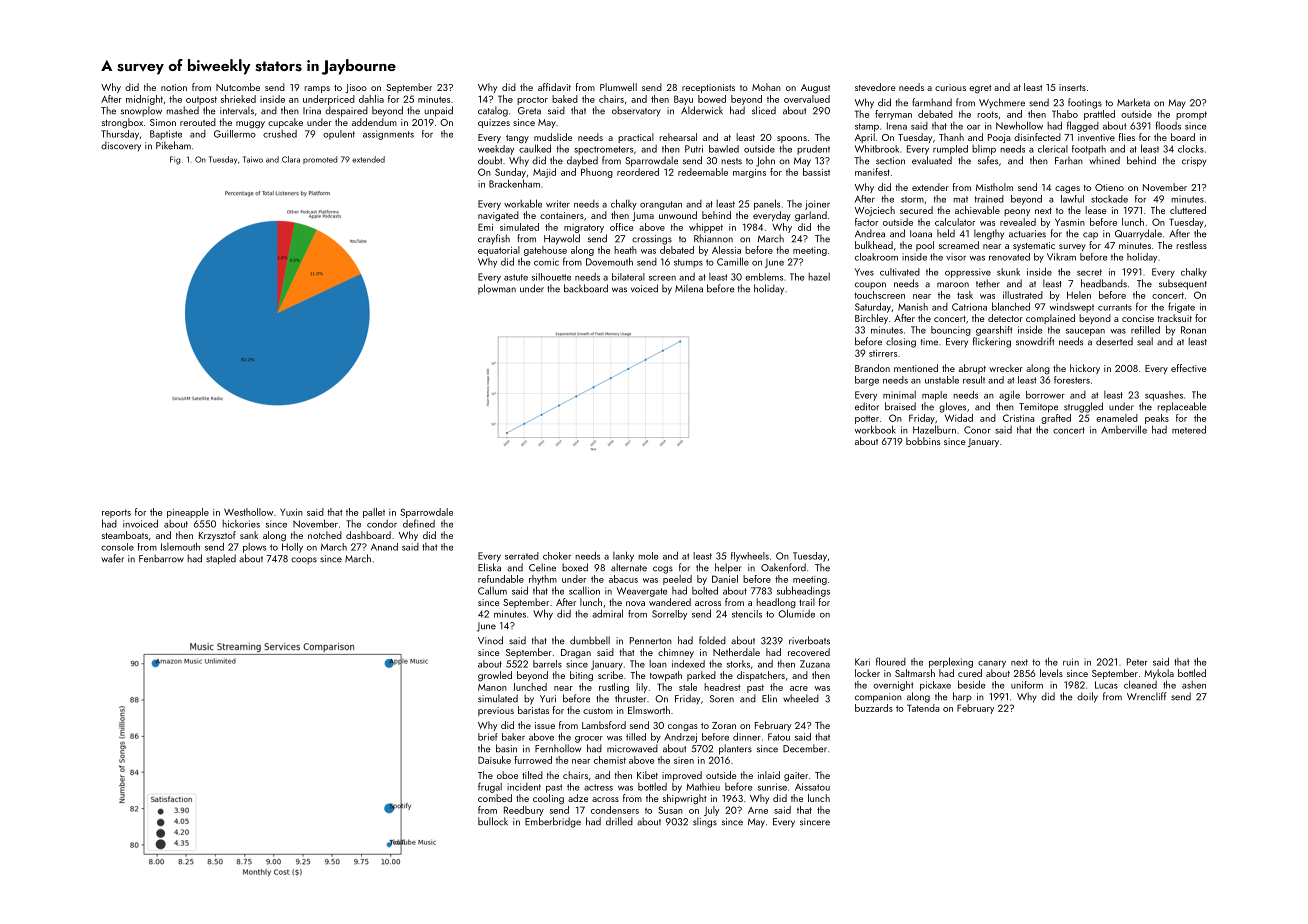 This screenshot has height=924, width=1308. I want to click on reports, so click(116, 513).
